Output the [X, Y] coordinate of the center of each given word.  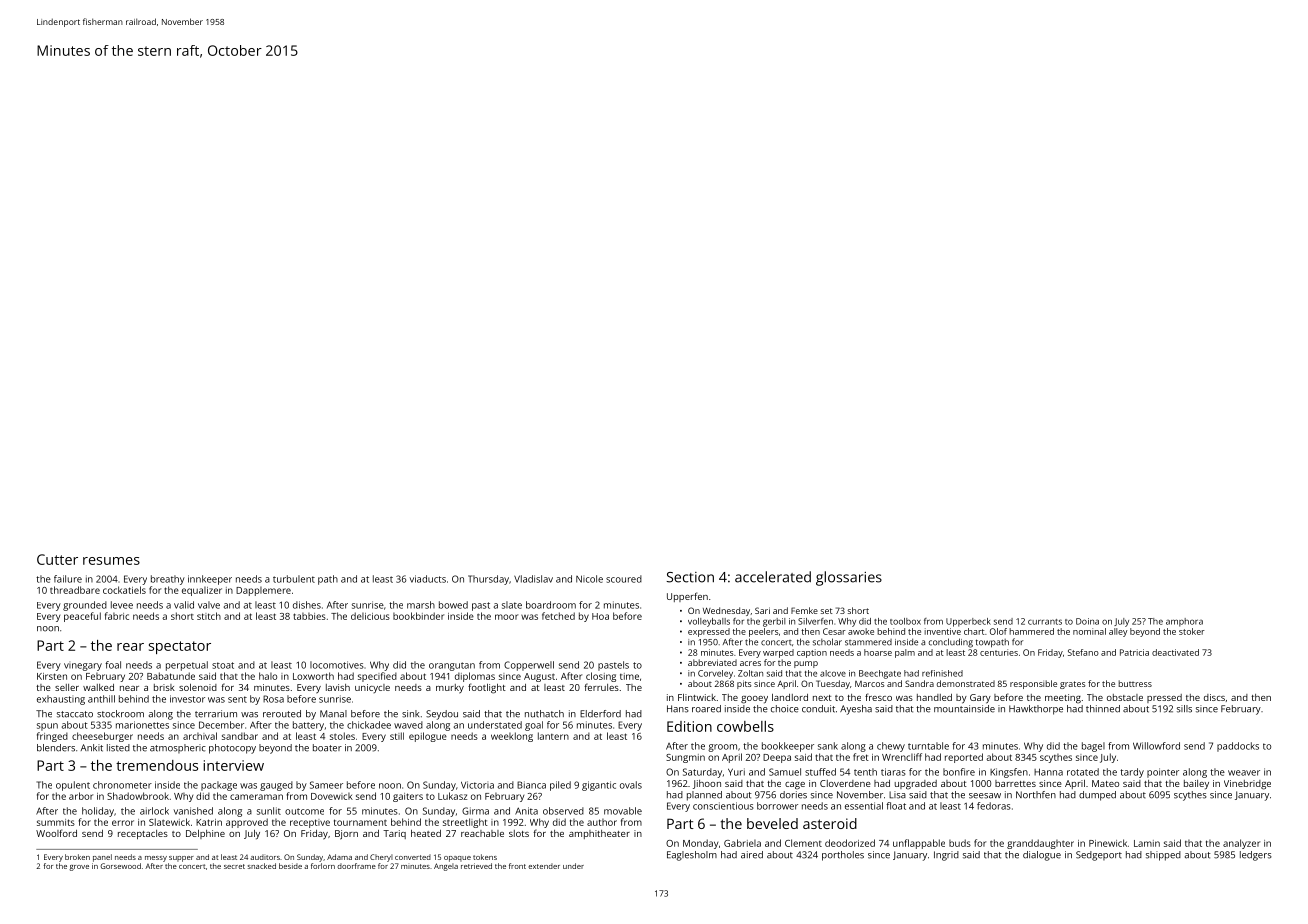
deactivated [1175, 652]
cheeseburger [102, 737]
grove [79, 868]
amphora [1184, 622]
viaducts [428, 579]
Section [690, 577]
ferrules [601, 687]
